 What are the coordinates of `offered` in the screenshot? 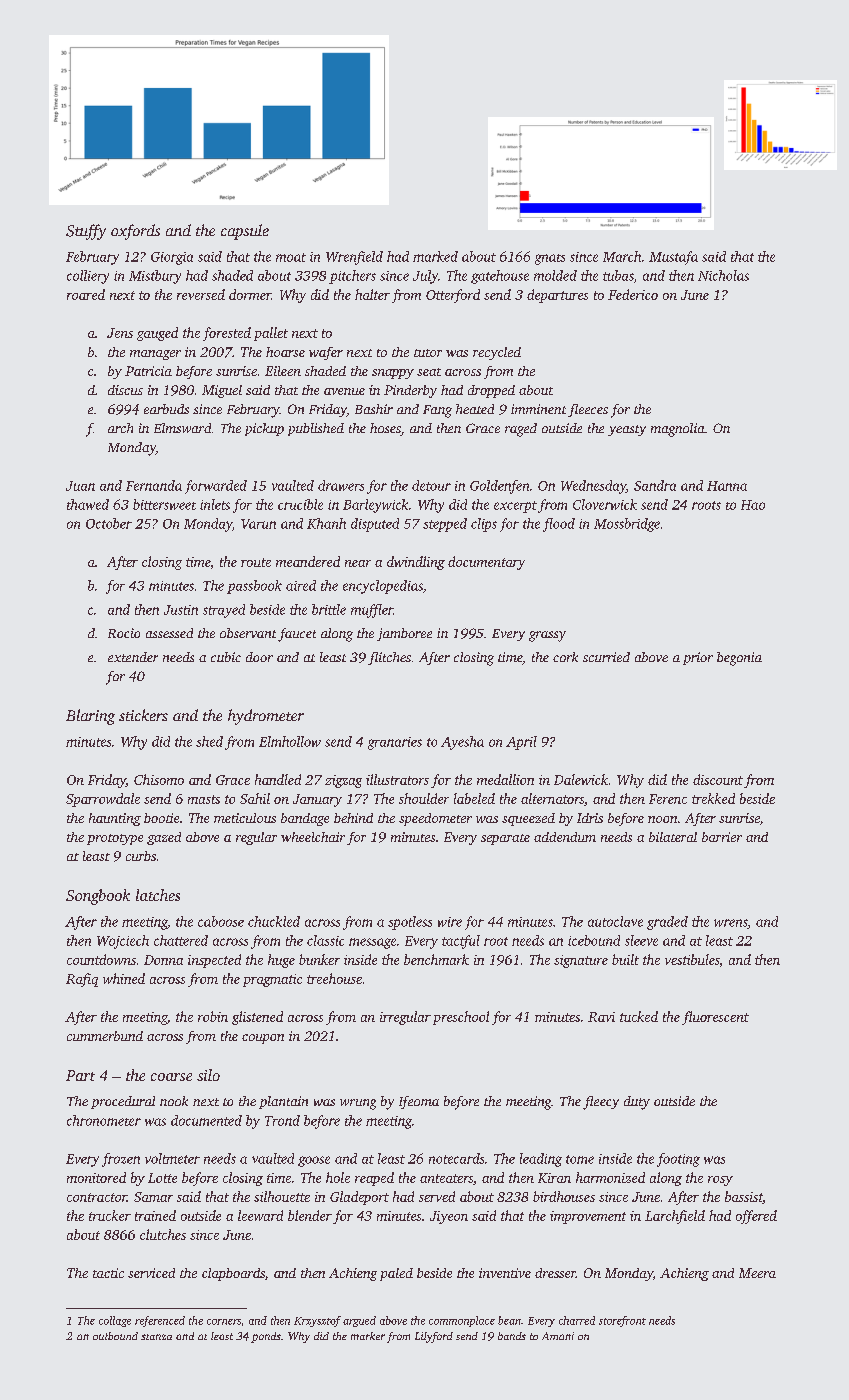 It's located at (756, 1217).
